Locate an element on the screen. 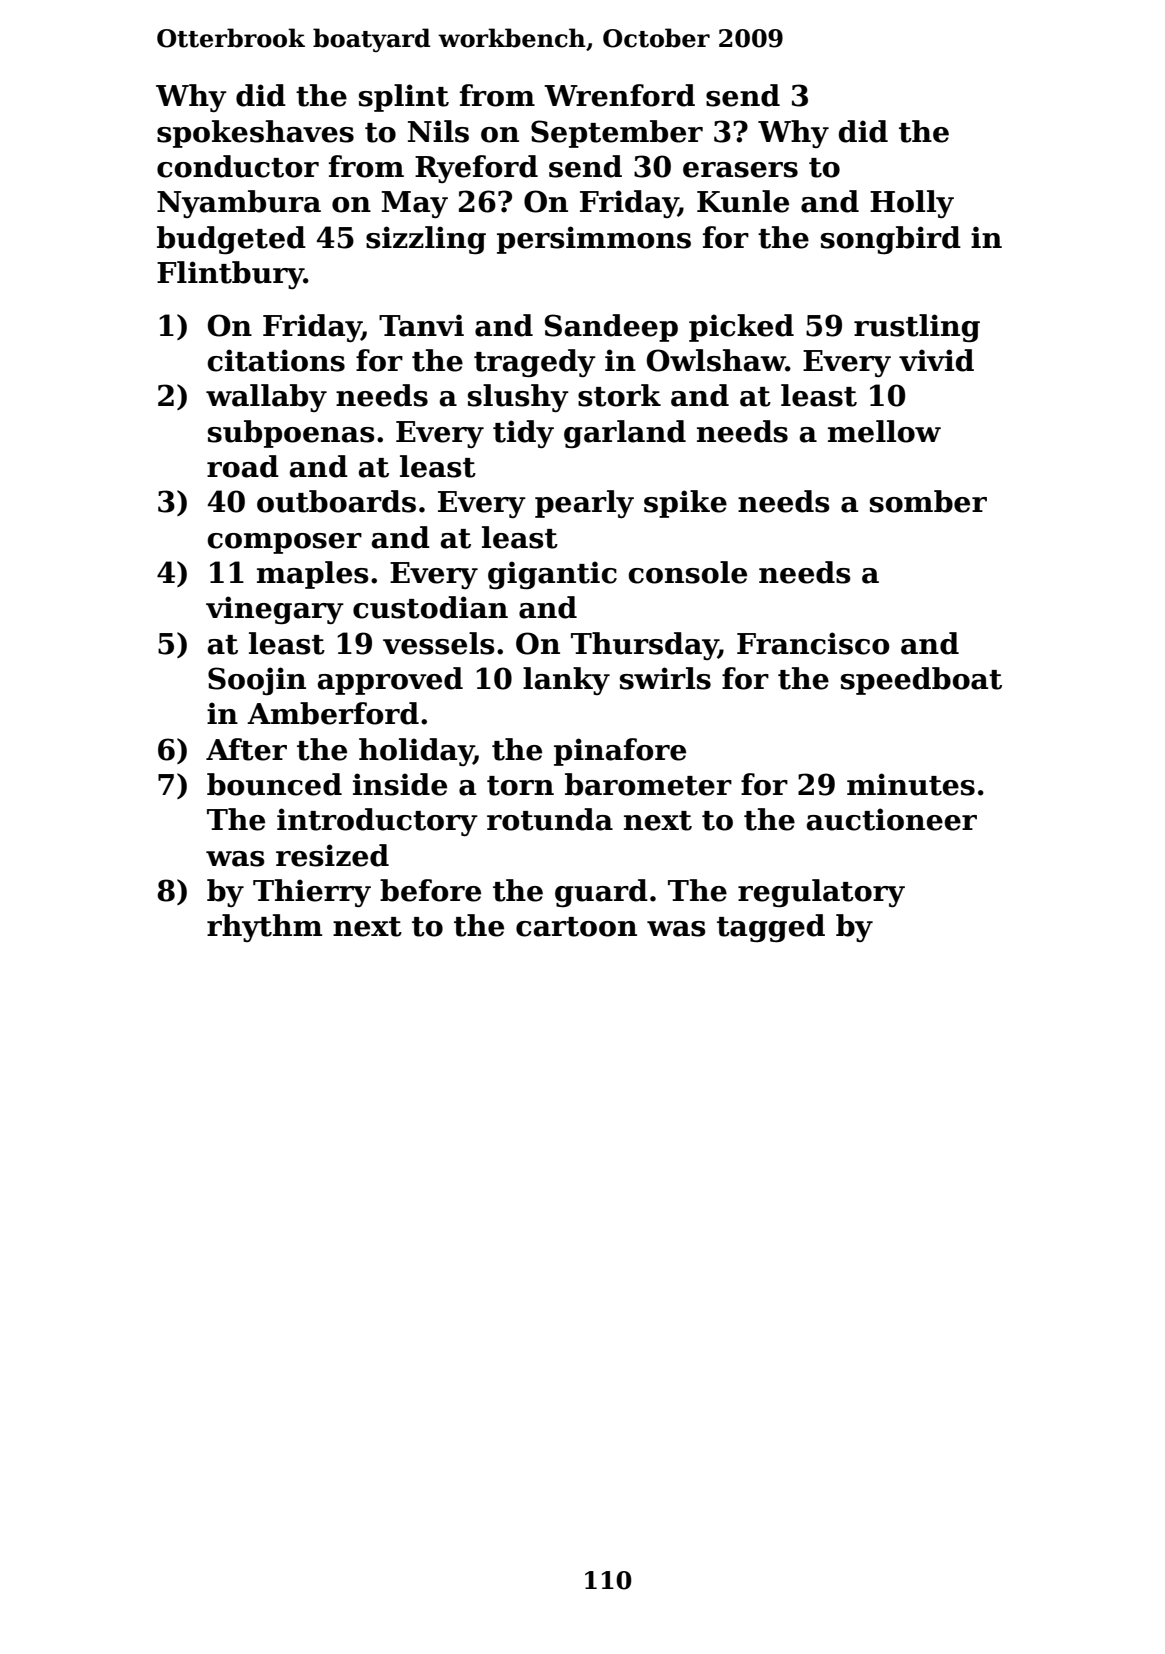  somber is located at coordinates (928, 501).
